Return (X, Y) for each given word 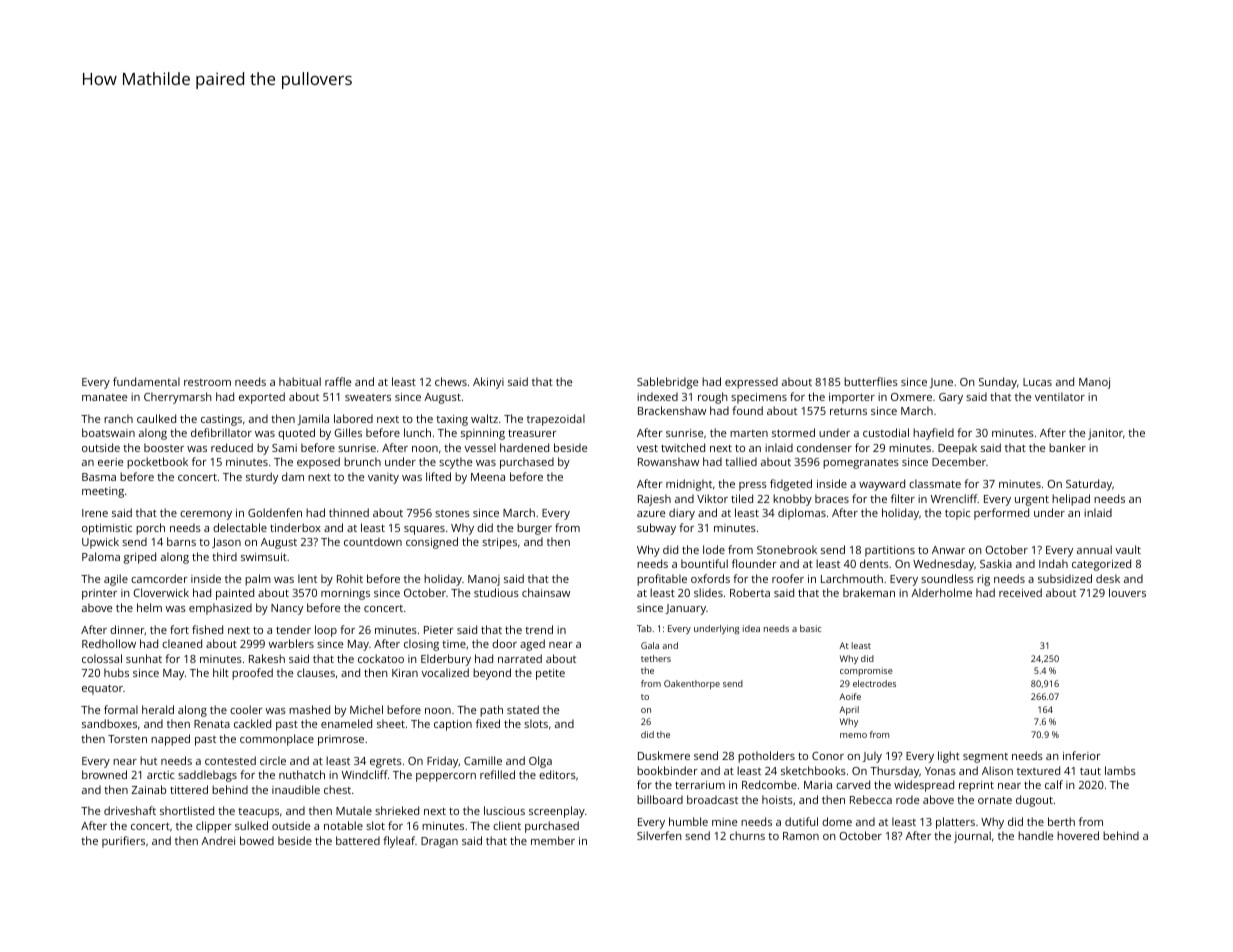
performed (1001, 514)
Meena (488, 477)
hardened (524, 447)
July (872, 757)
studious (496, 592)
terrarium (700, 785)
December (959, 461)
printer (99, 594)
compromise (866, 671)
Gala (650, 645)
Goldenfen (275, 512)
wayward (882, 485)
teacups (258, 813)
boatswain (108, 432)
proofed (252, 674)
